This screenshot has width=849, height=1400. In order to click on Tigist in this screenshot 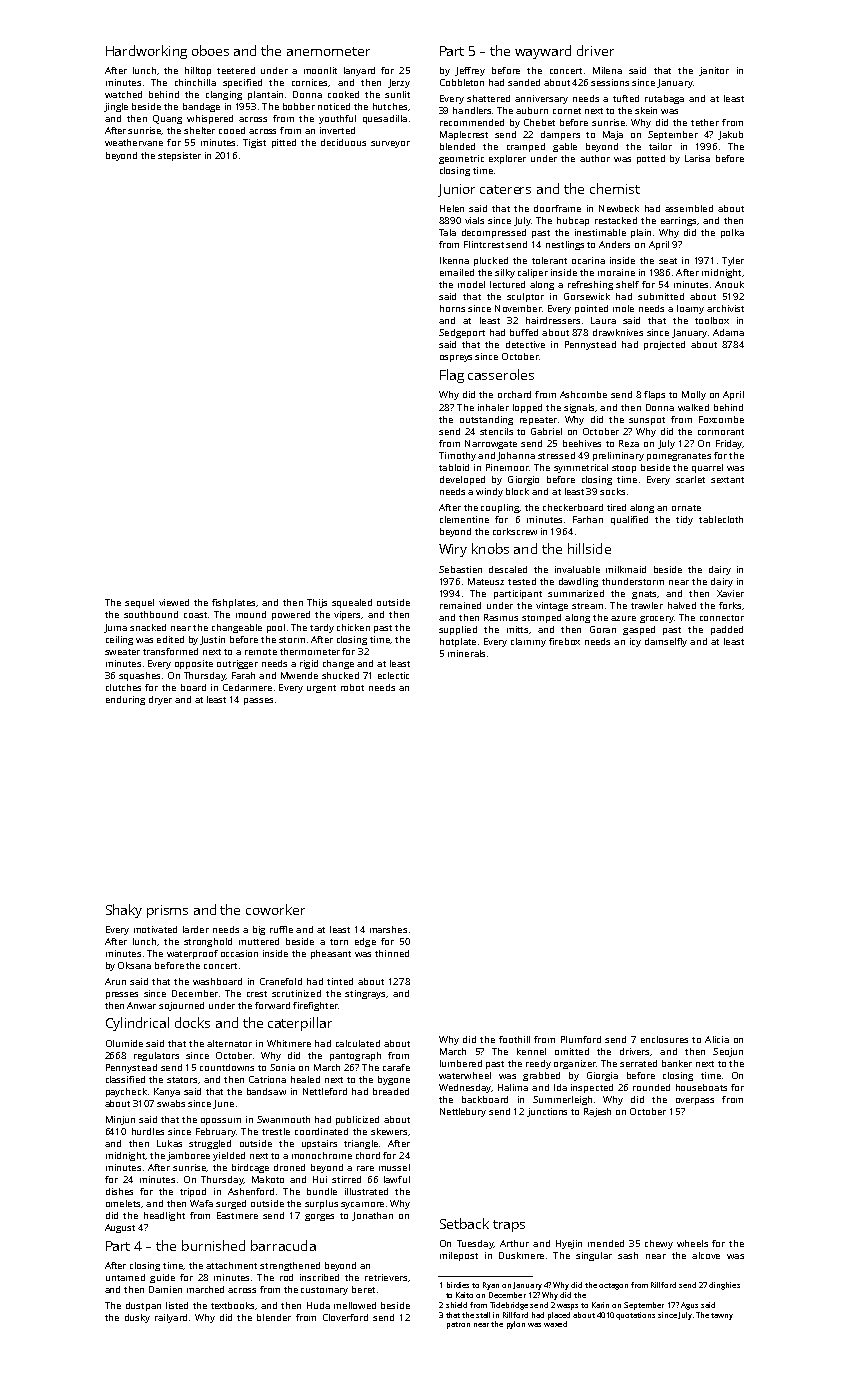, I will do `click(254, 143)`.
